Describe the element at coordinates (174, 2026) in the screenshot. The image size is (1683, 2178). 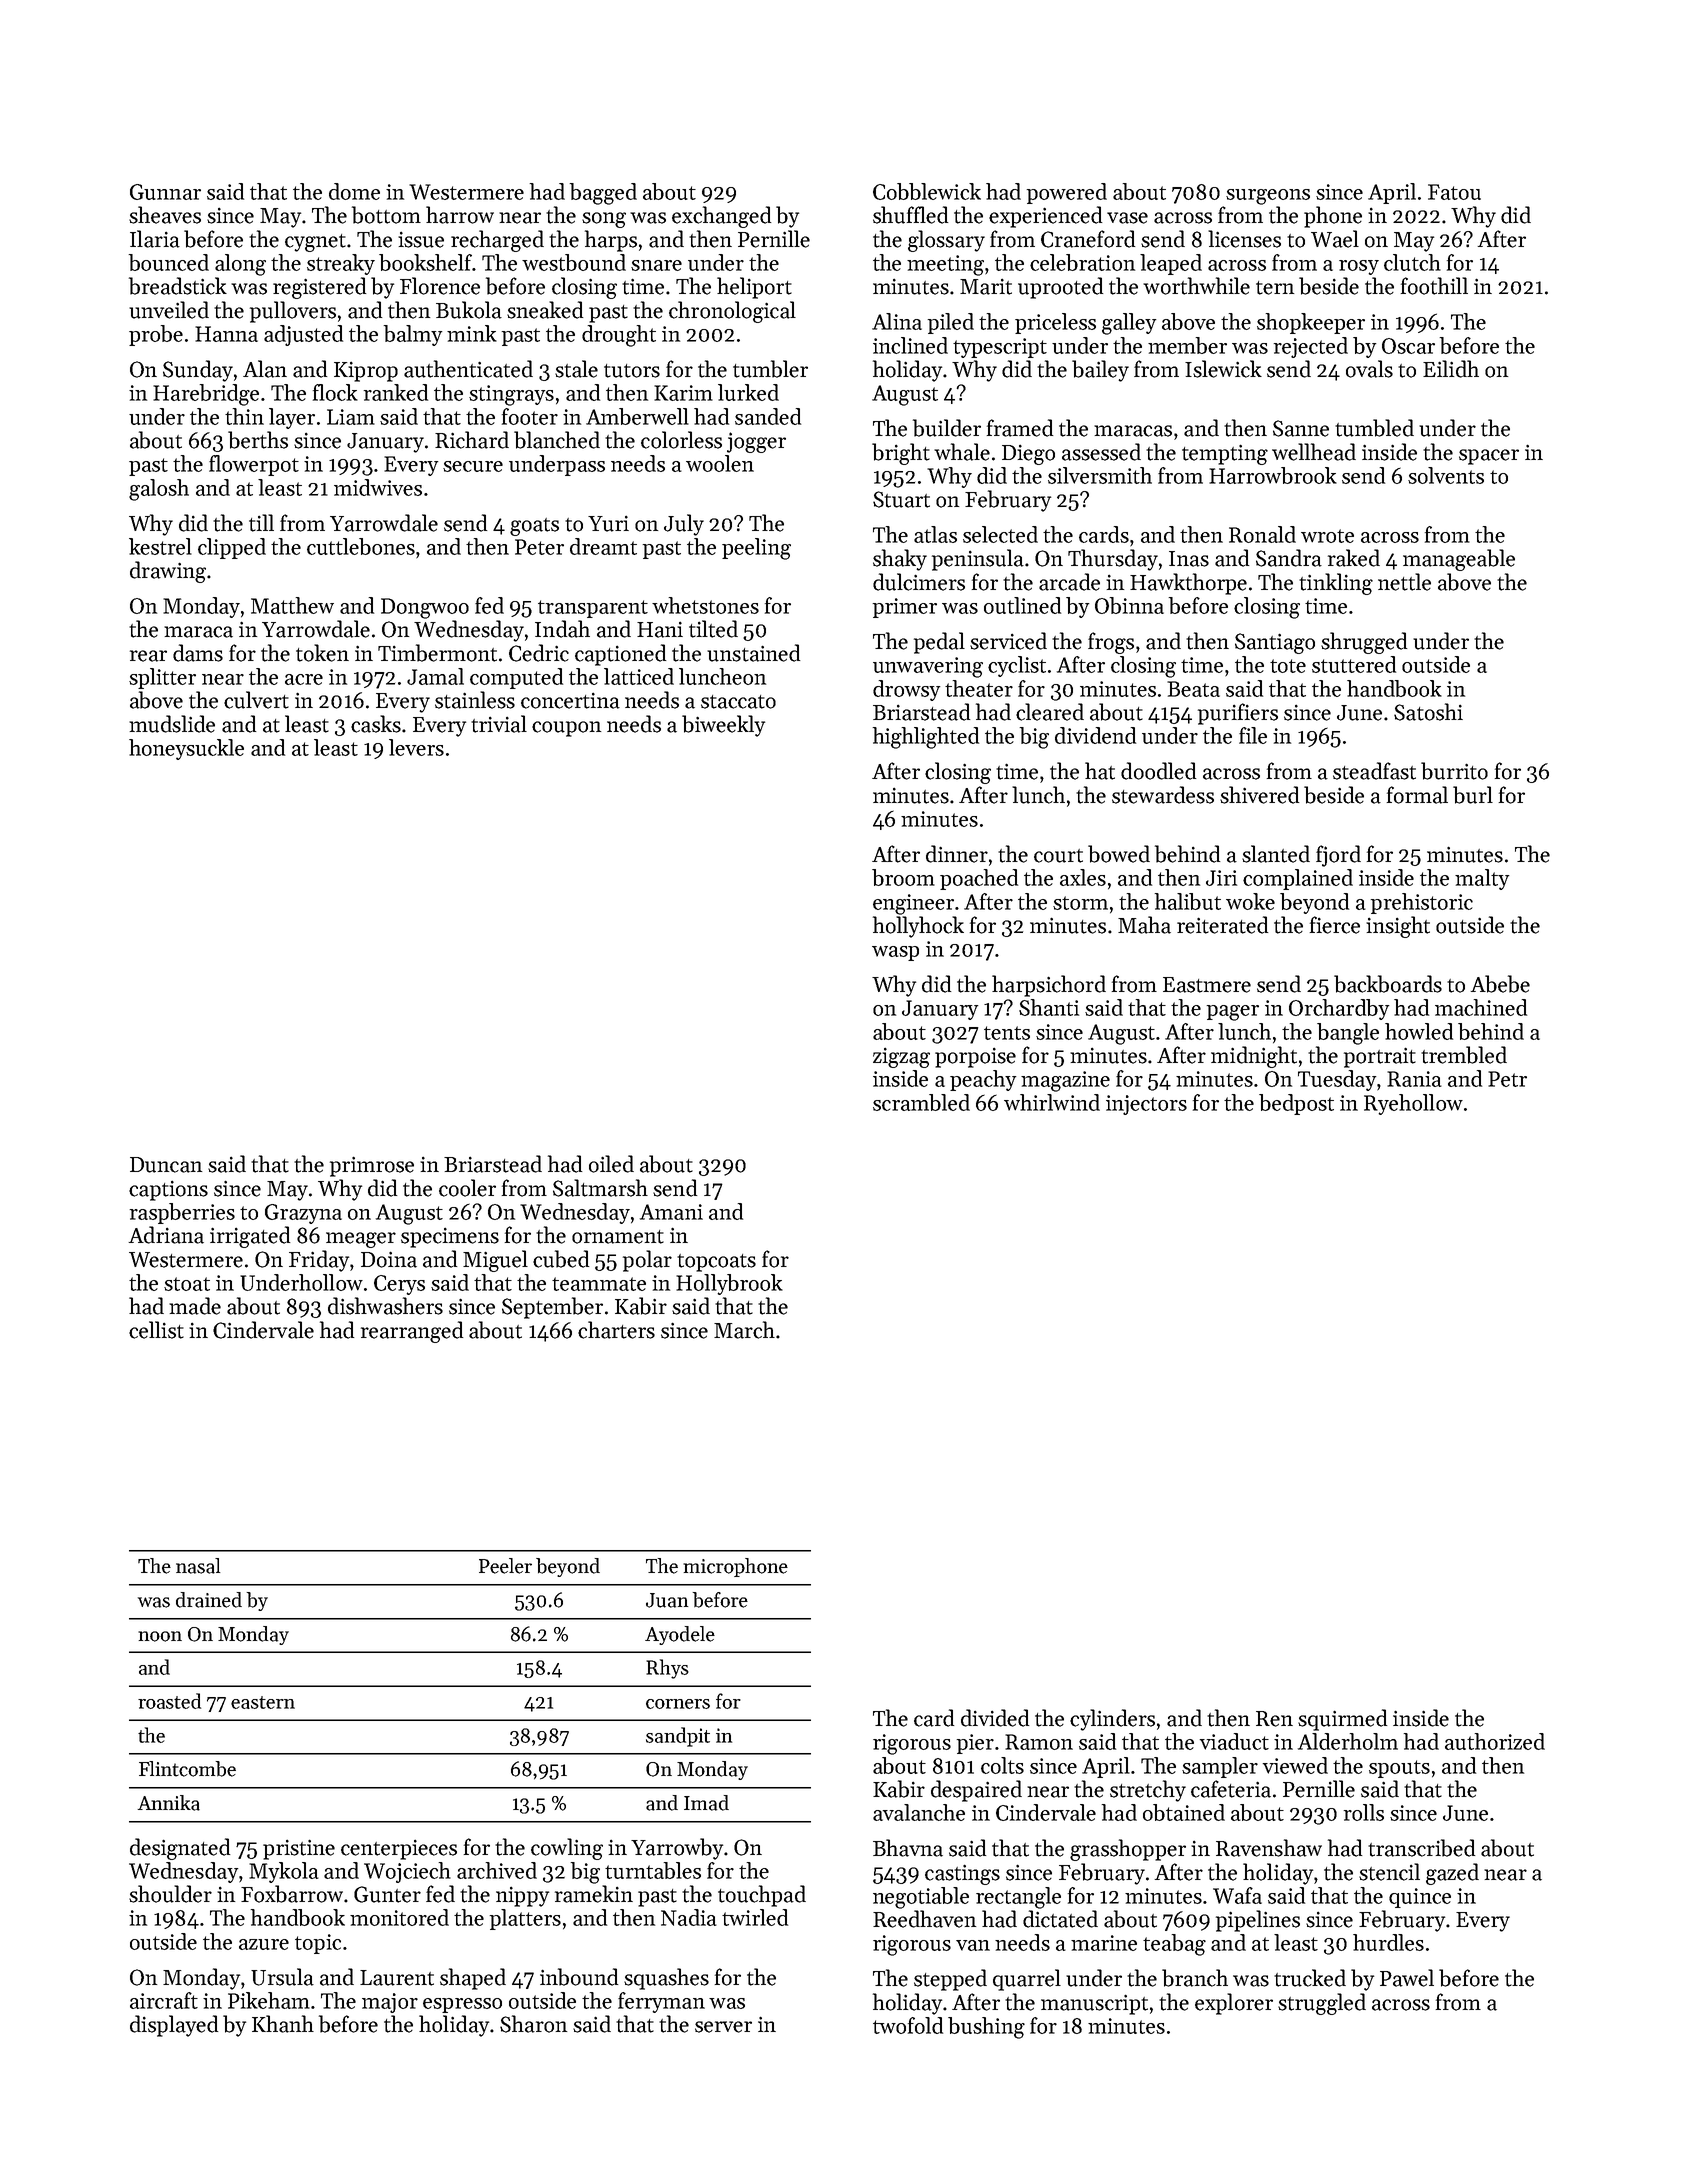
I see `displayed` at that location.
